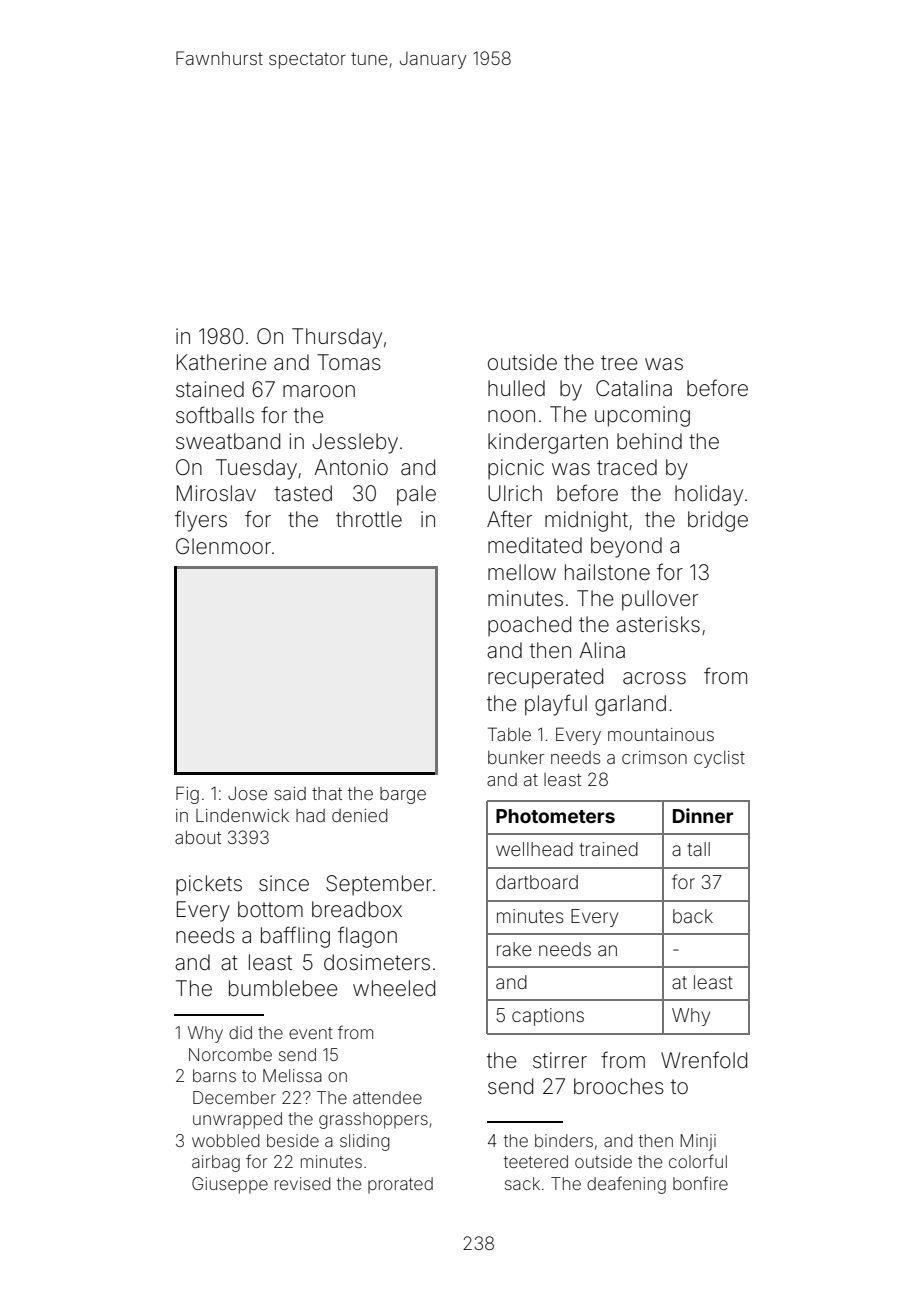  I want to click on holiday, so click(709, 495).
